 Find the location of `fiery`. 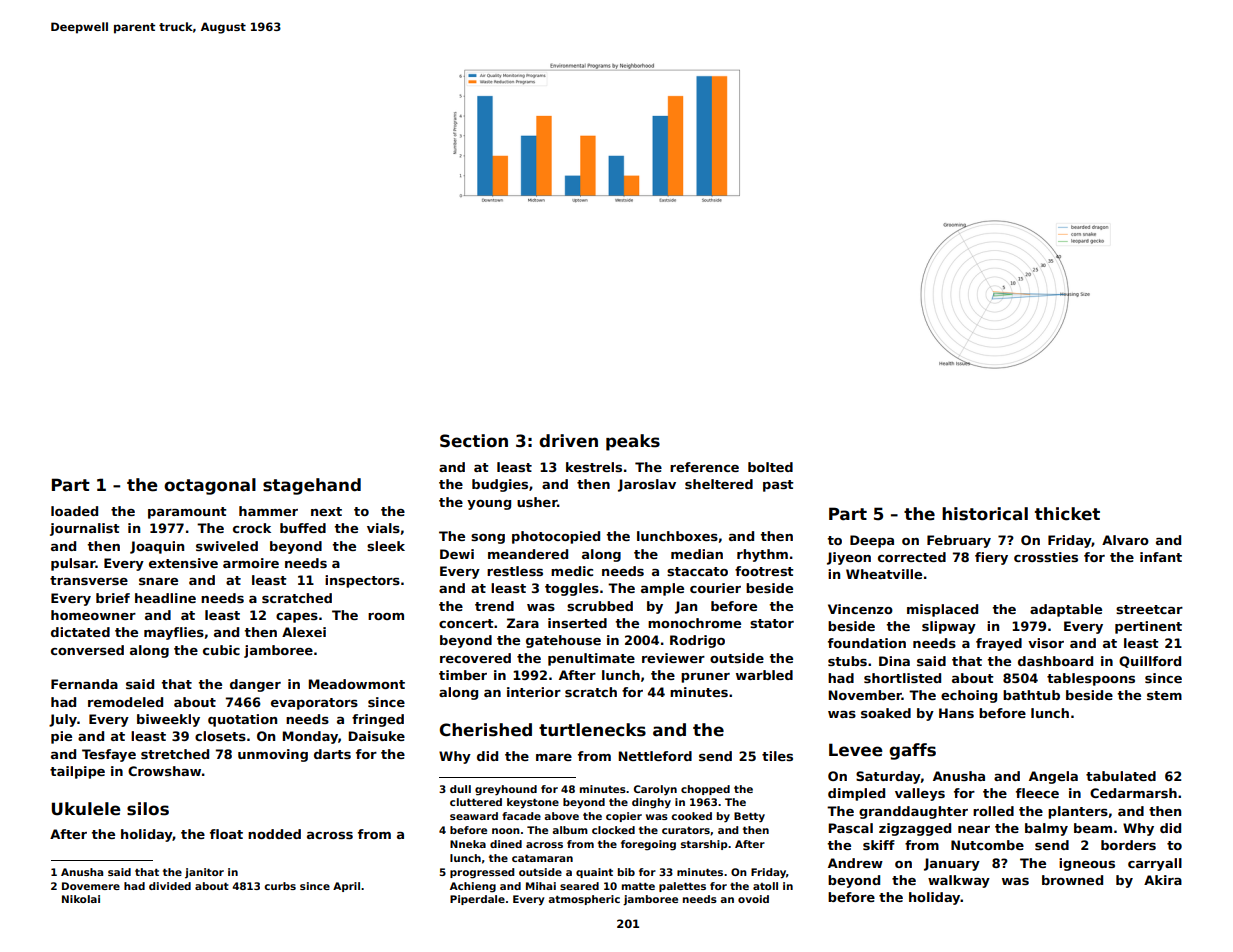

fiery is located at coordinates (991, 558).
